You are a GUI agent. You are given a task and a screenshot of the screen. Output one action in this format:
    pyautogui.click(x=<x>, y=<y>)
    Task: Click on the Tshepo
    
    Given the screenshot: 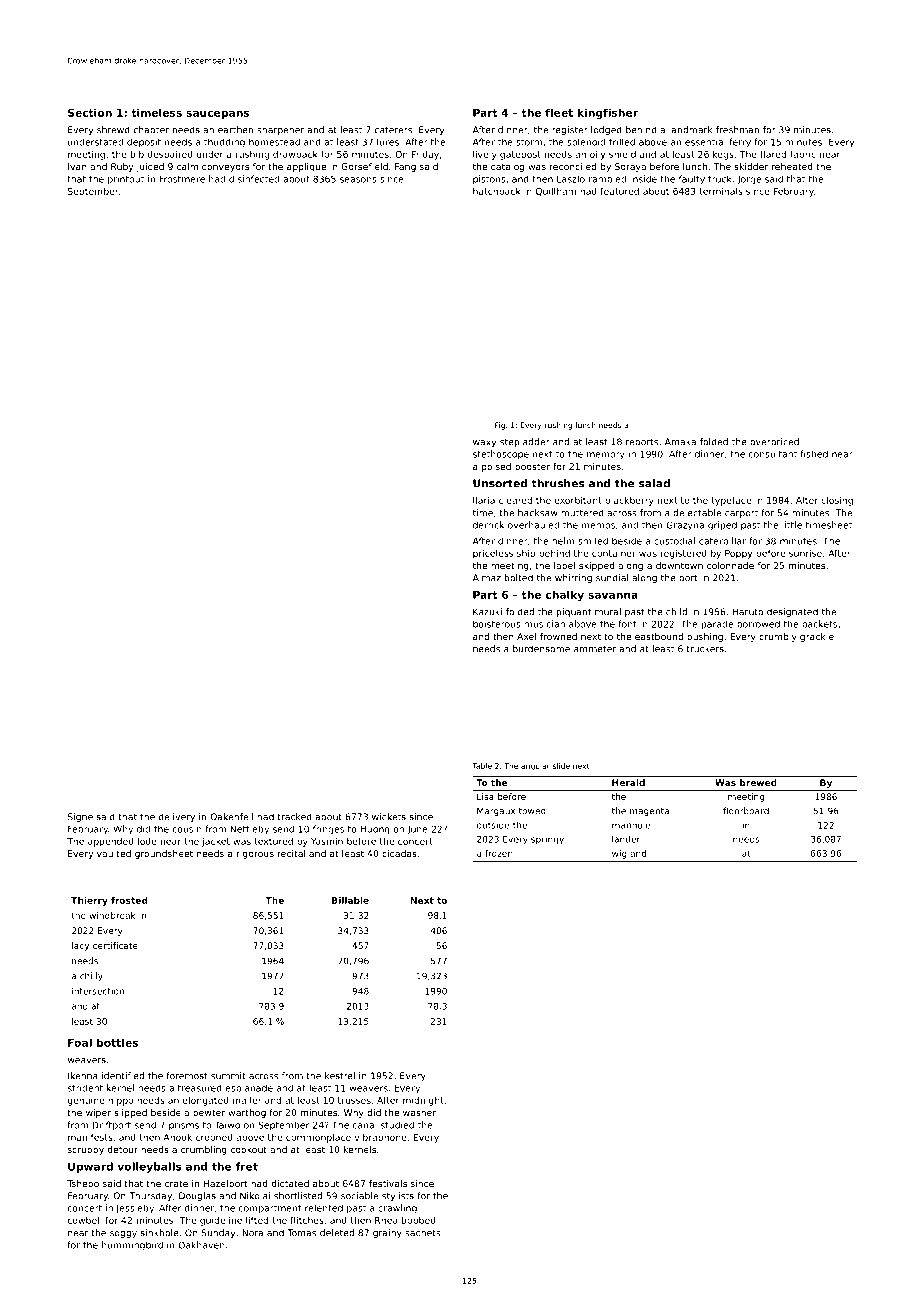 What is the action you would take?
    pyautogui.click(x=83, y=1184)
